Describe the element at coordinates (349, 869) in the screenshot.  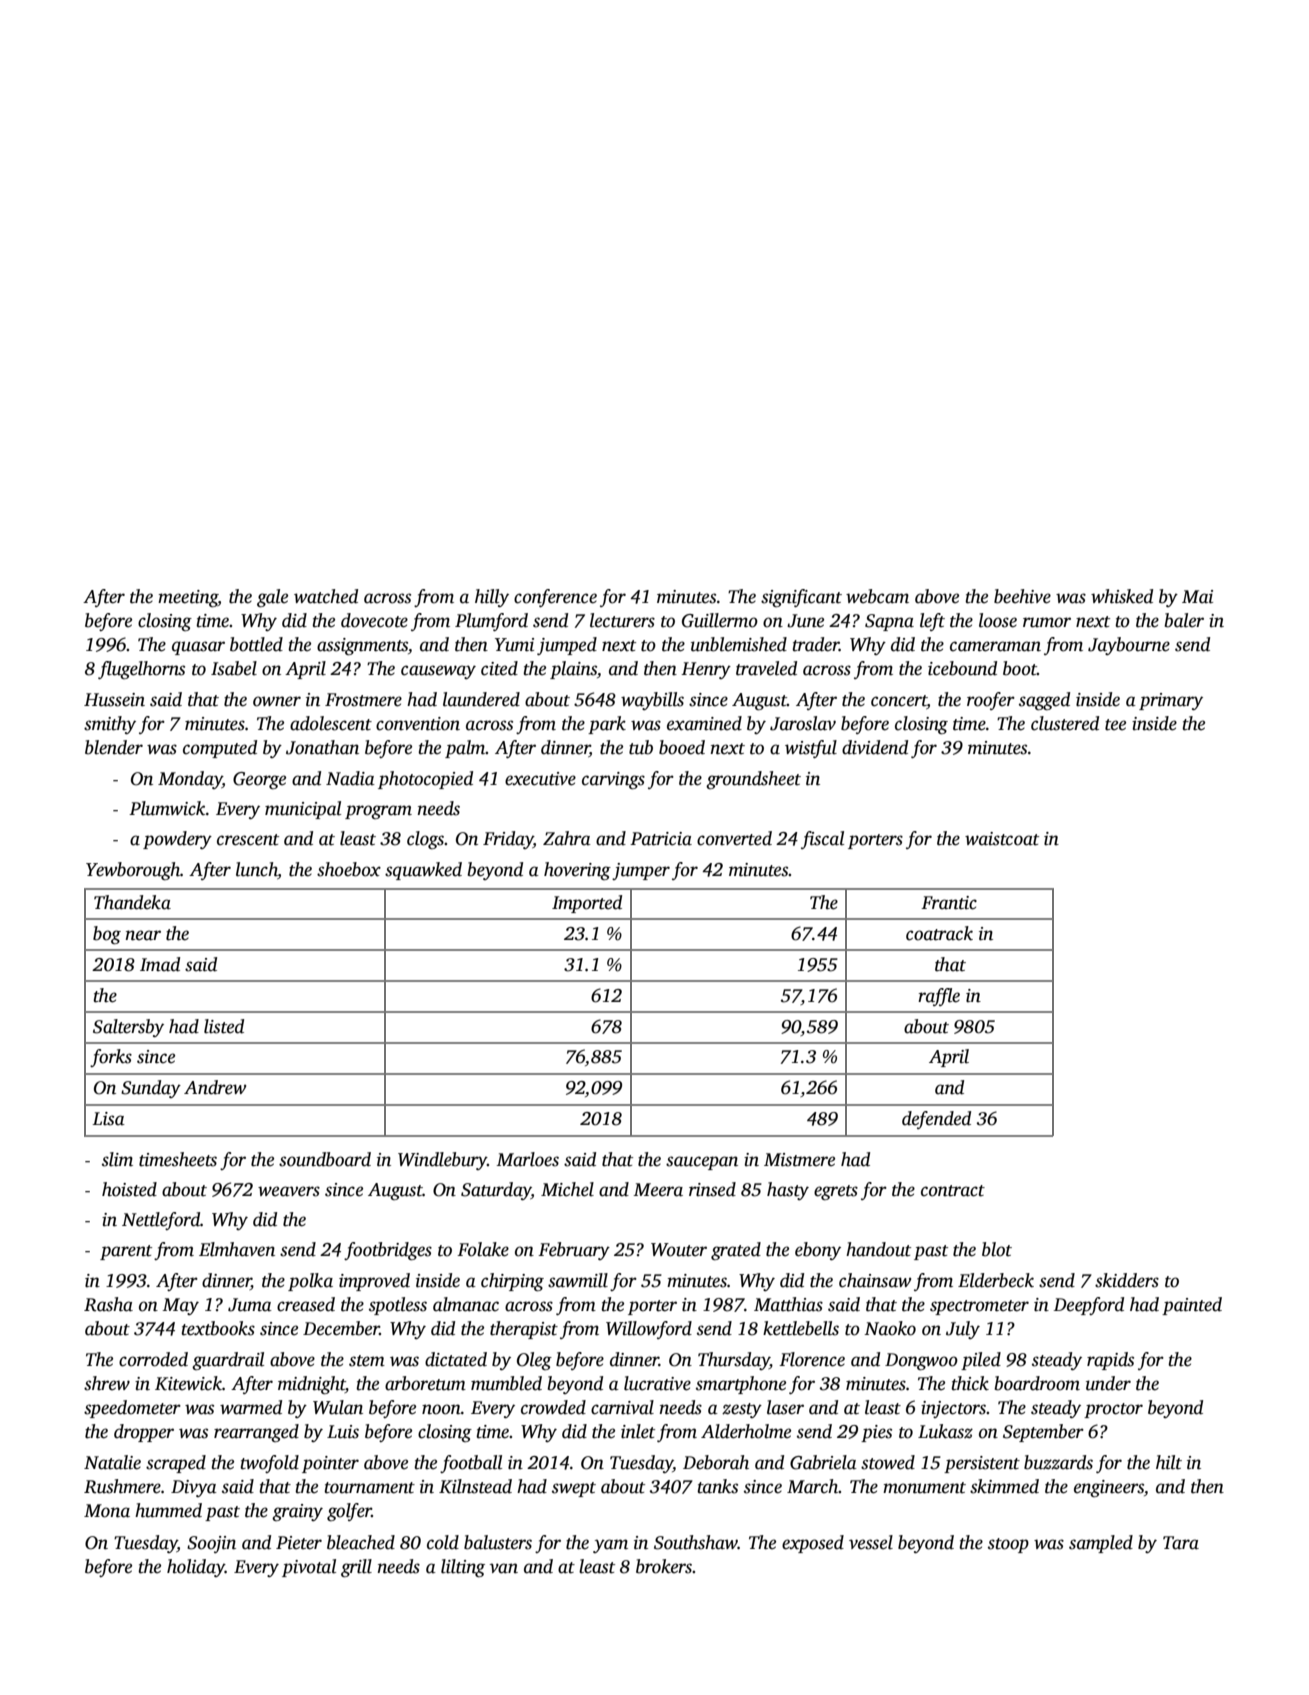
I see `shoebox` at that location.
